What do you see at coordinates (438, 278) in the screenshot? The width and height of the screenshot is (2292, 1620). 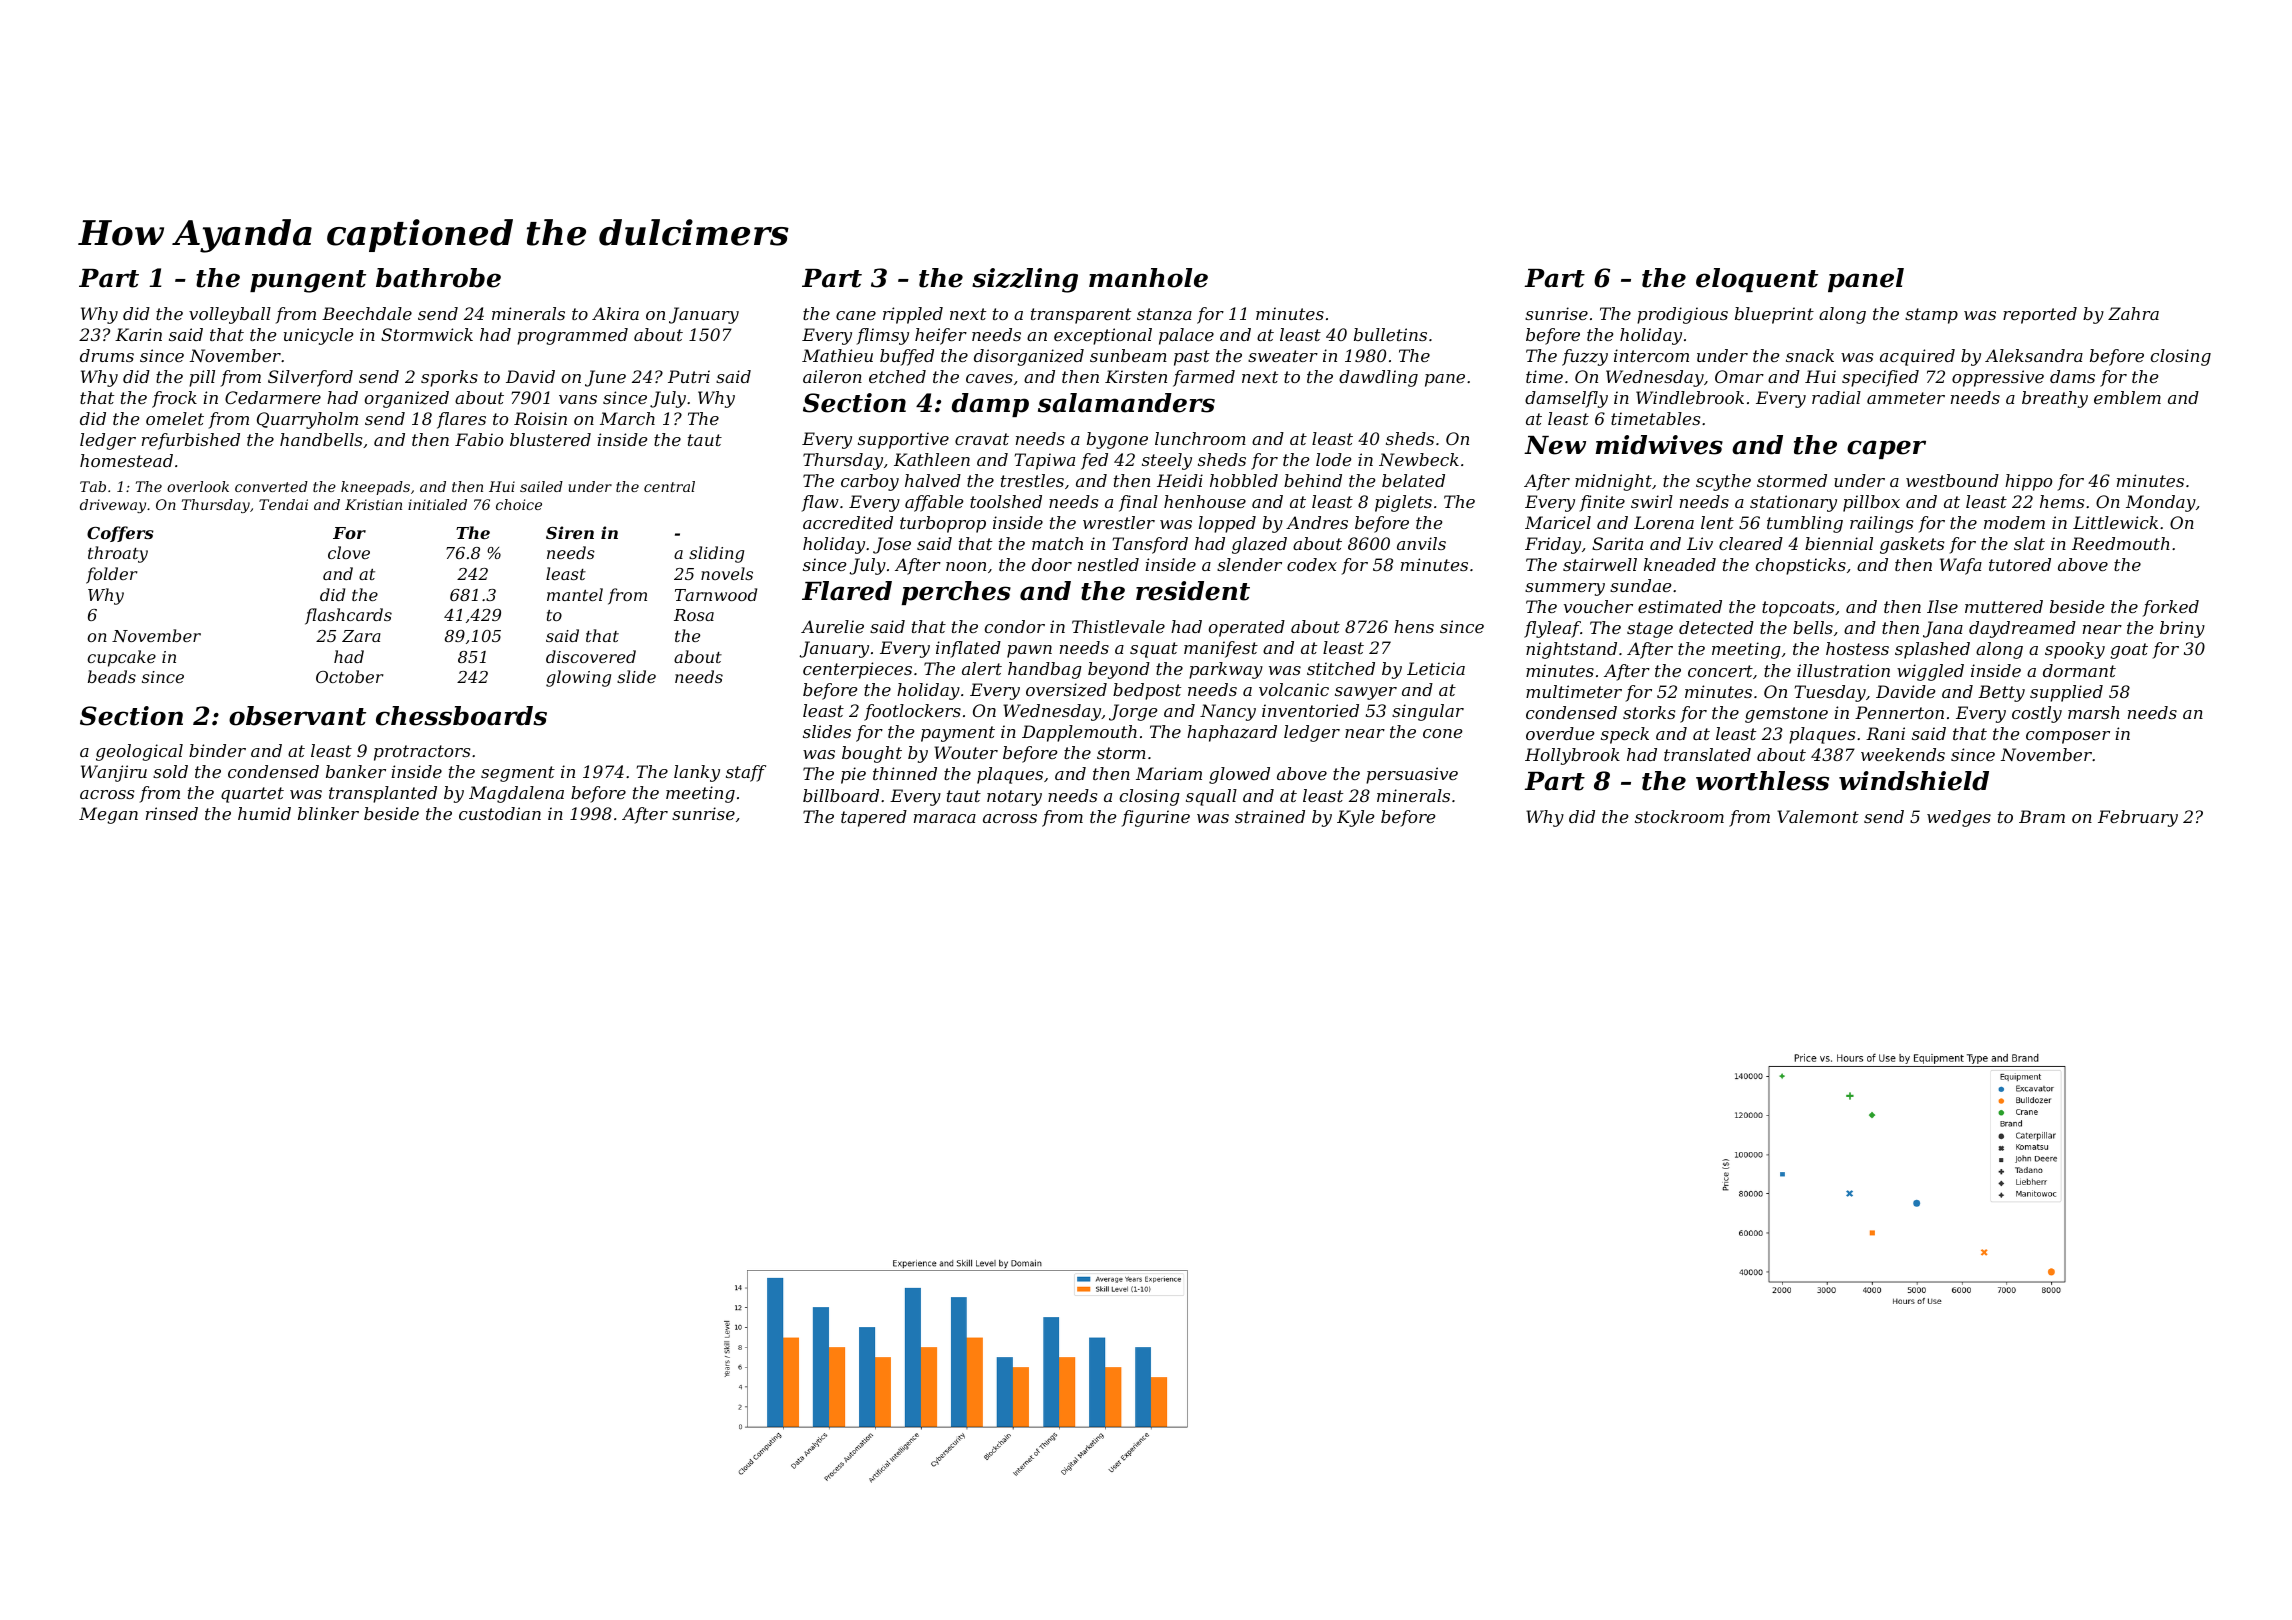 I see `bathrobe` at bounding box center [438, 278].
